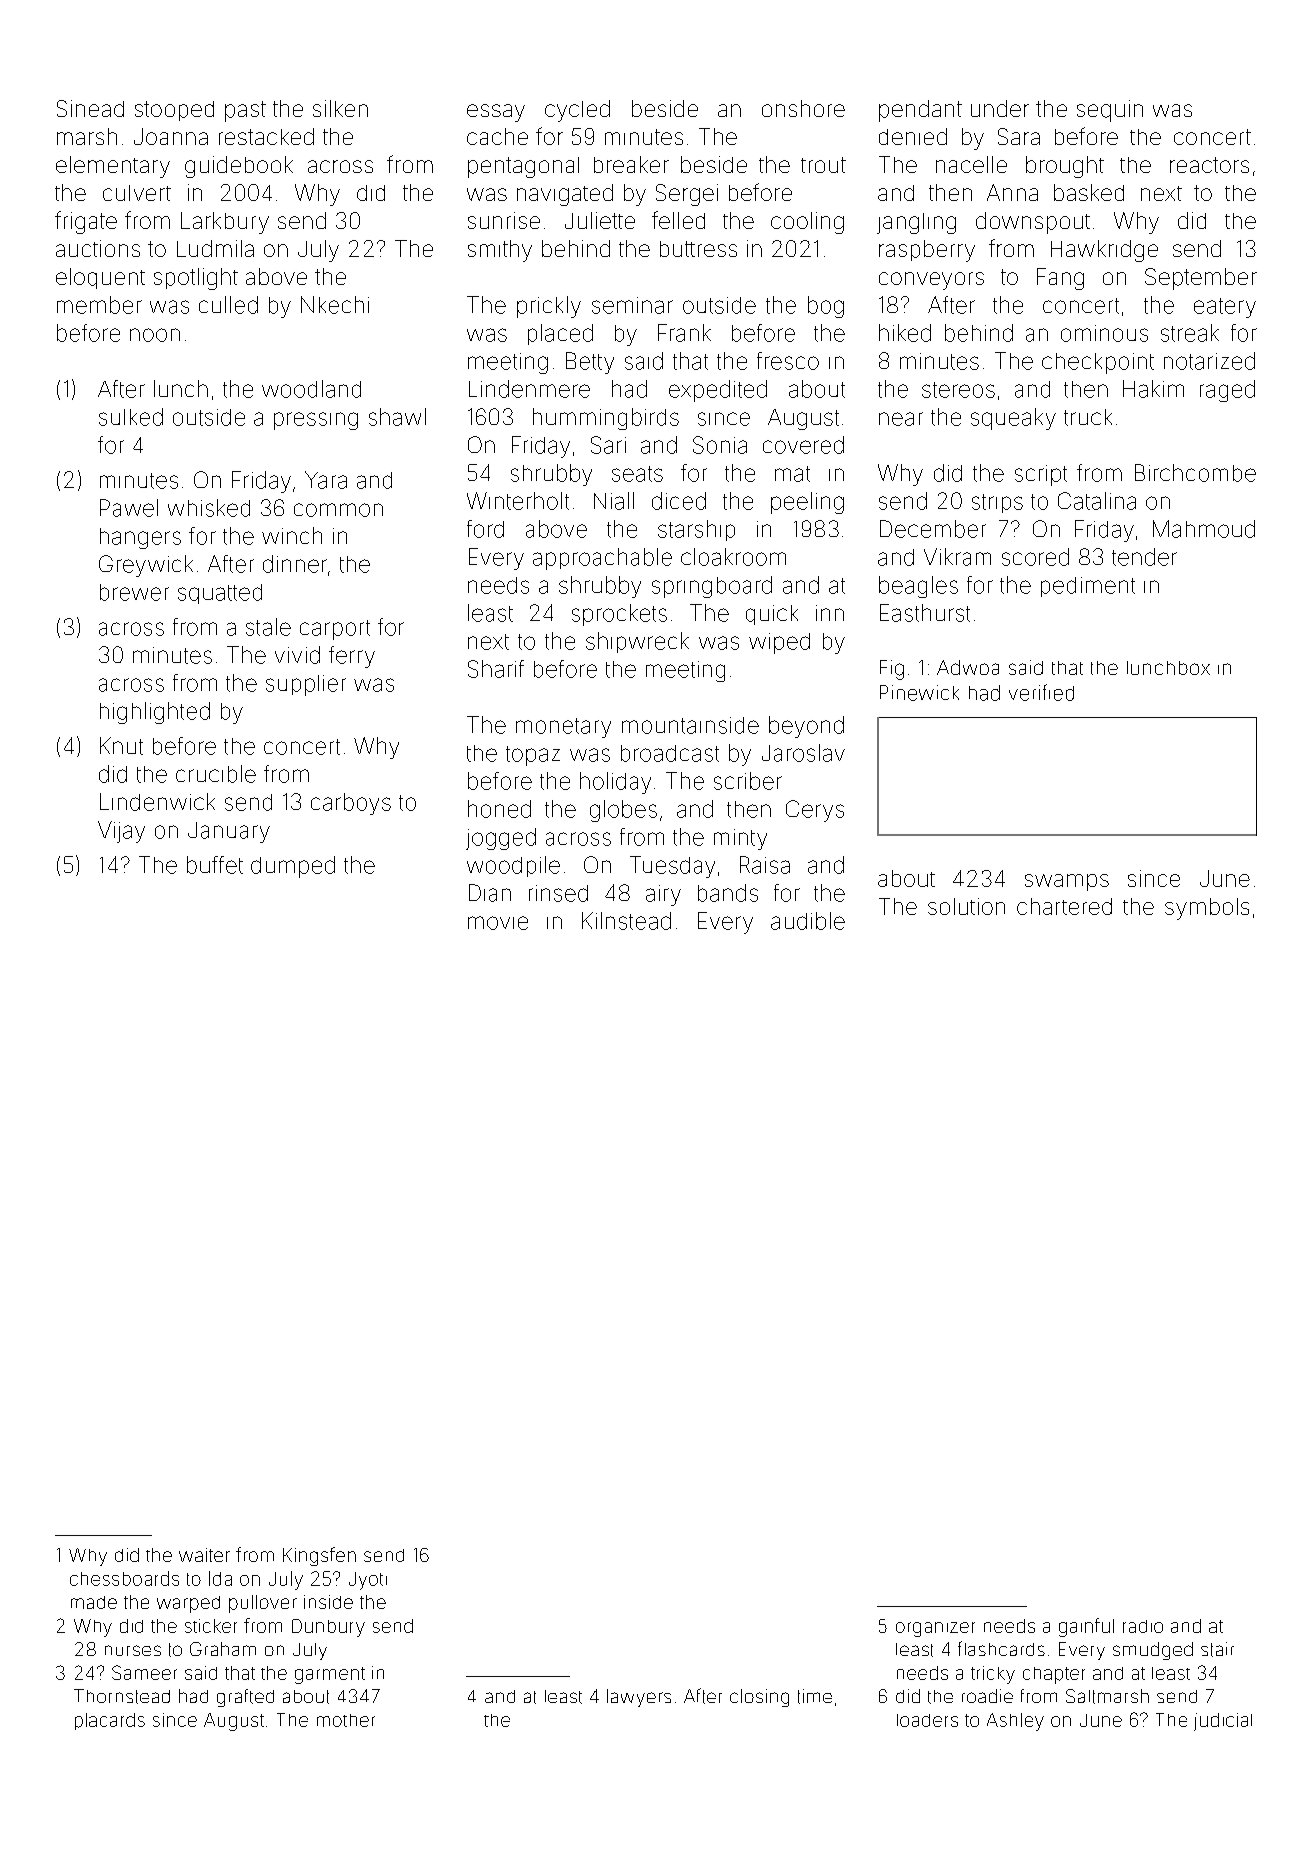 Image resolution: width=1312 pixels, height=1856 pixels. Describe the element at coordinates (204, 1555) in the screenshot. I see `waiter` at that location.
